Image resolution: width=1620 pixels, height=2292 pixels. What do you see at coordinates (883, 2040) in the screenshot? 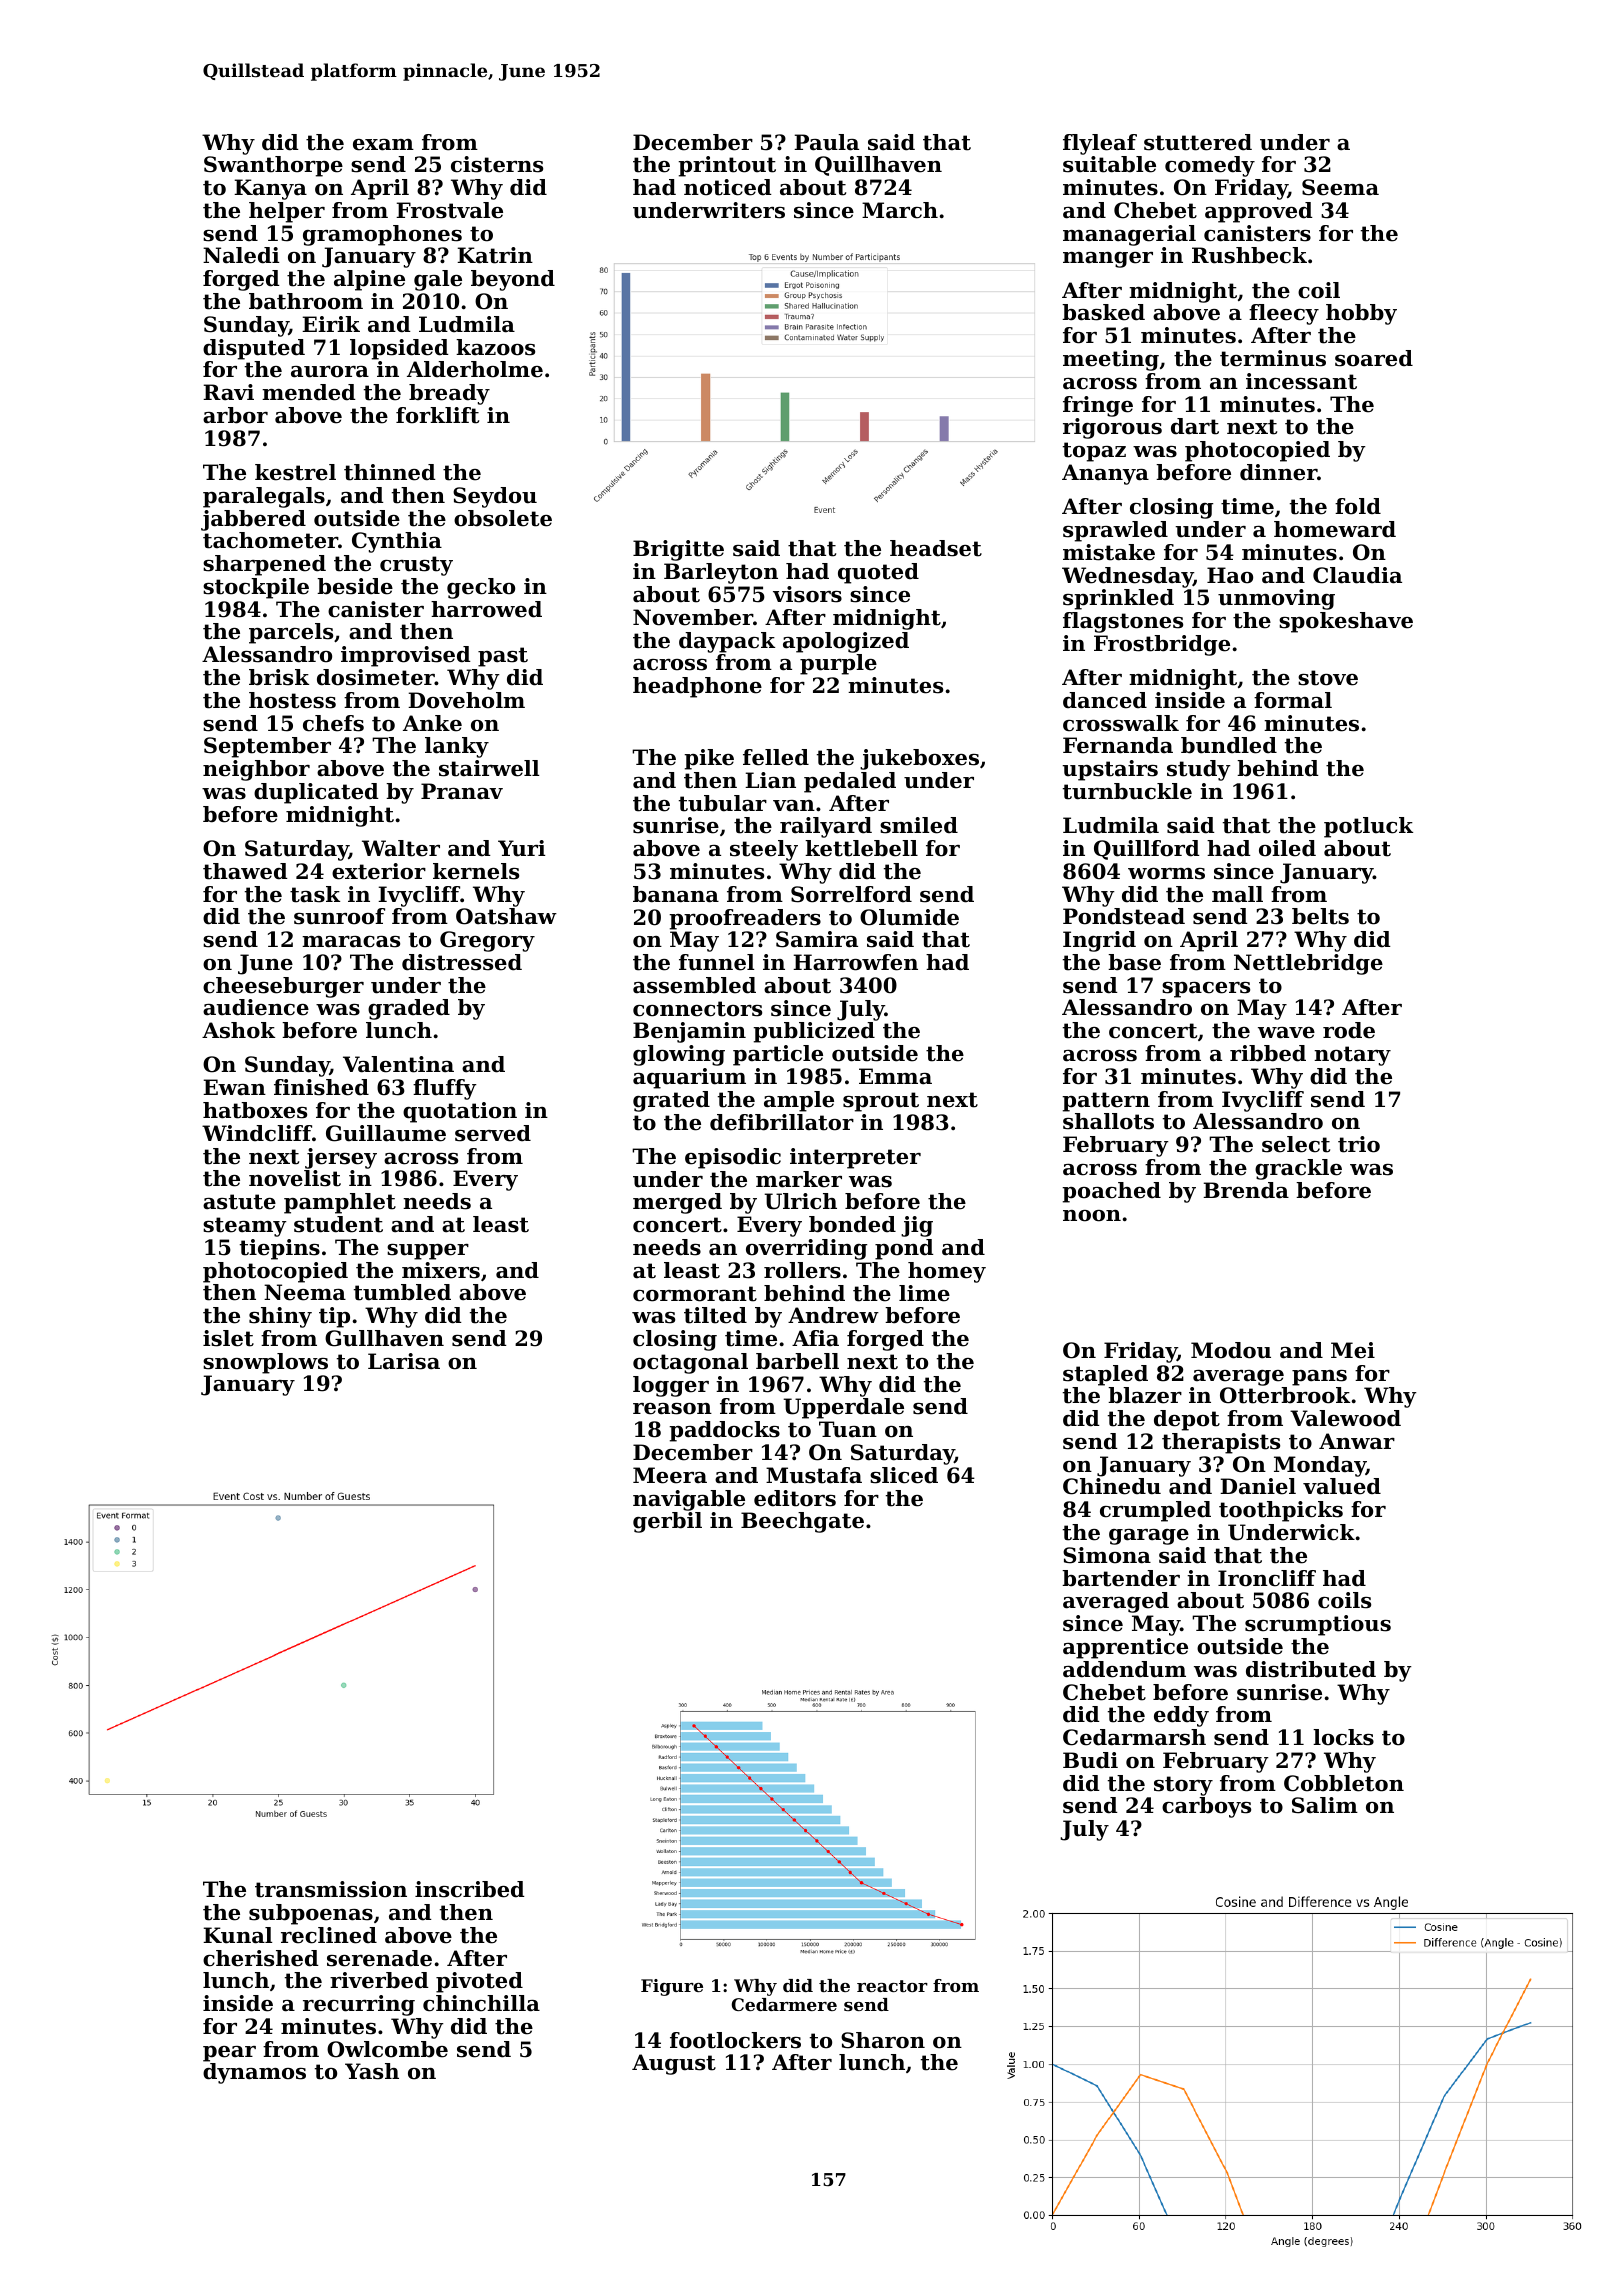
I see `Sharon` at bounding box center [883, 2040].
